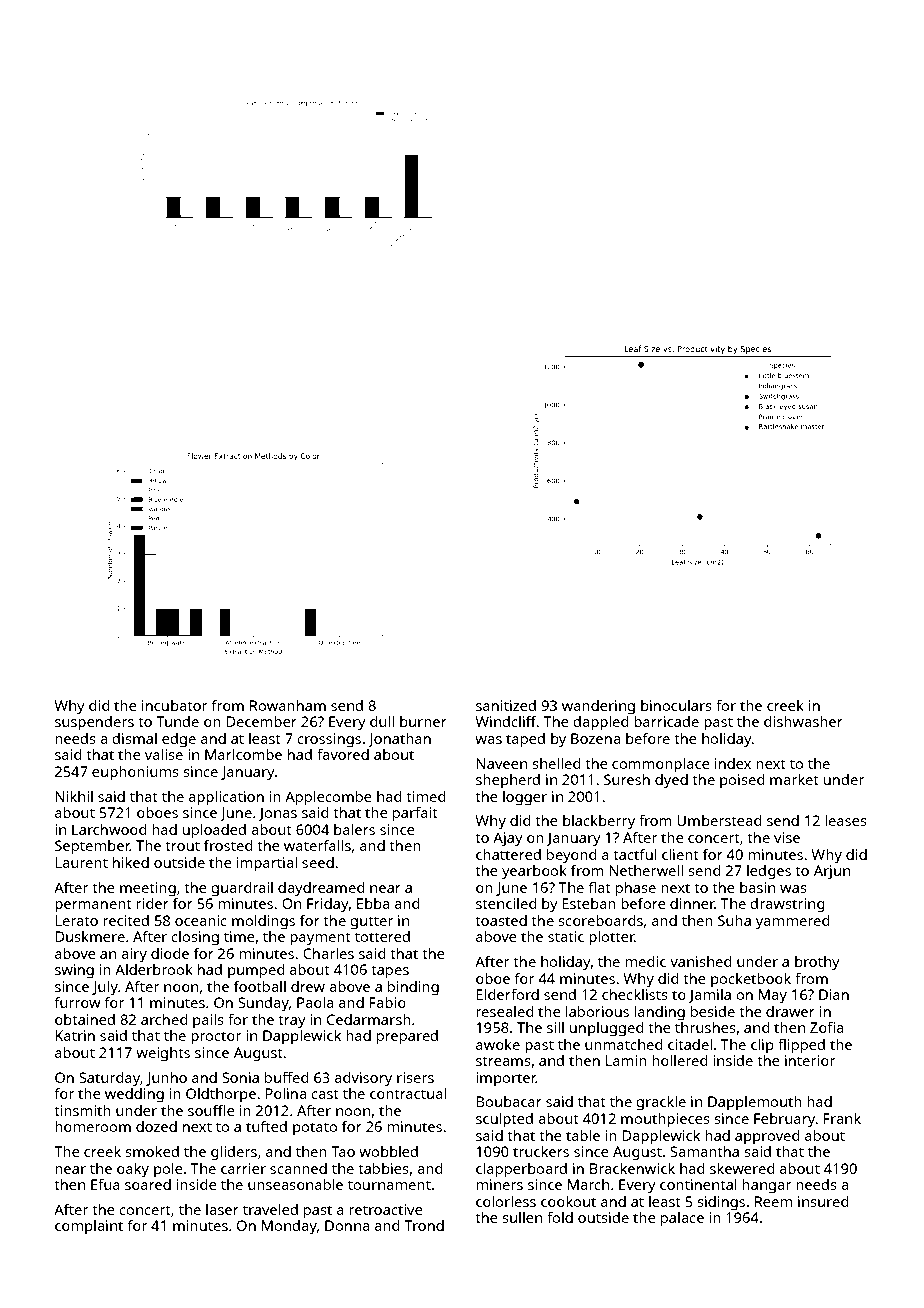 Image resolution: width=924 pixels, height=1308 pixels. What do you see at coordinates (267, 864) in the image?
I see `impartial` at bounding box center [267, 864].
